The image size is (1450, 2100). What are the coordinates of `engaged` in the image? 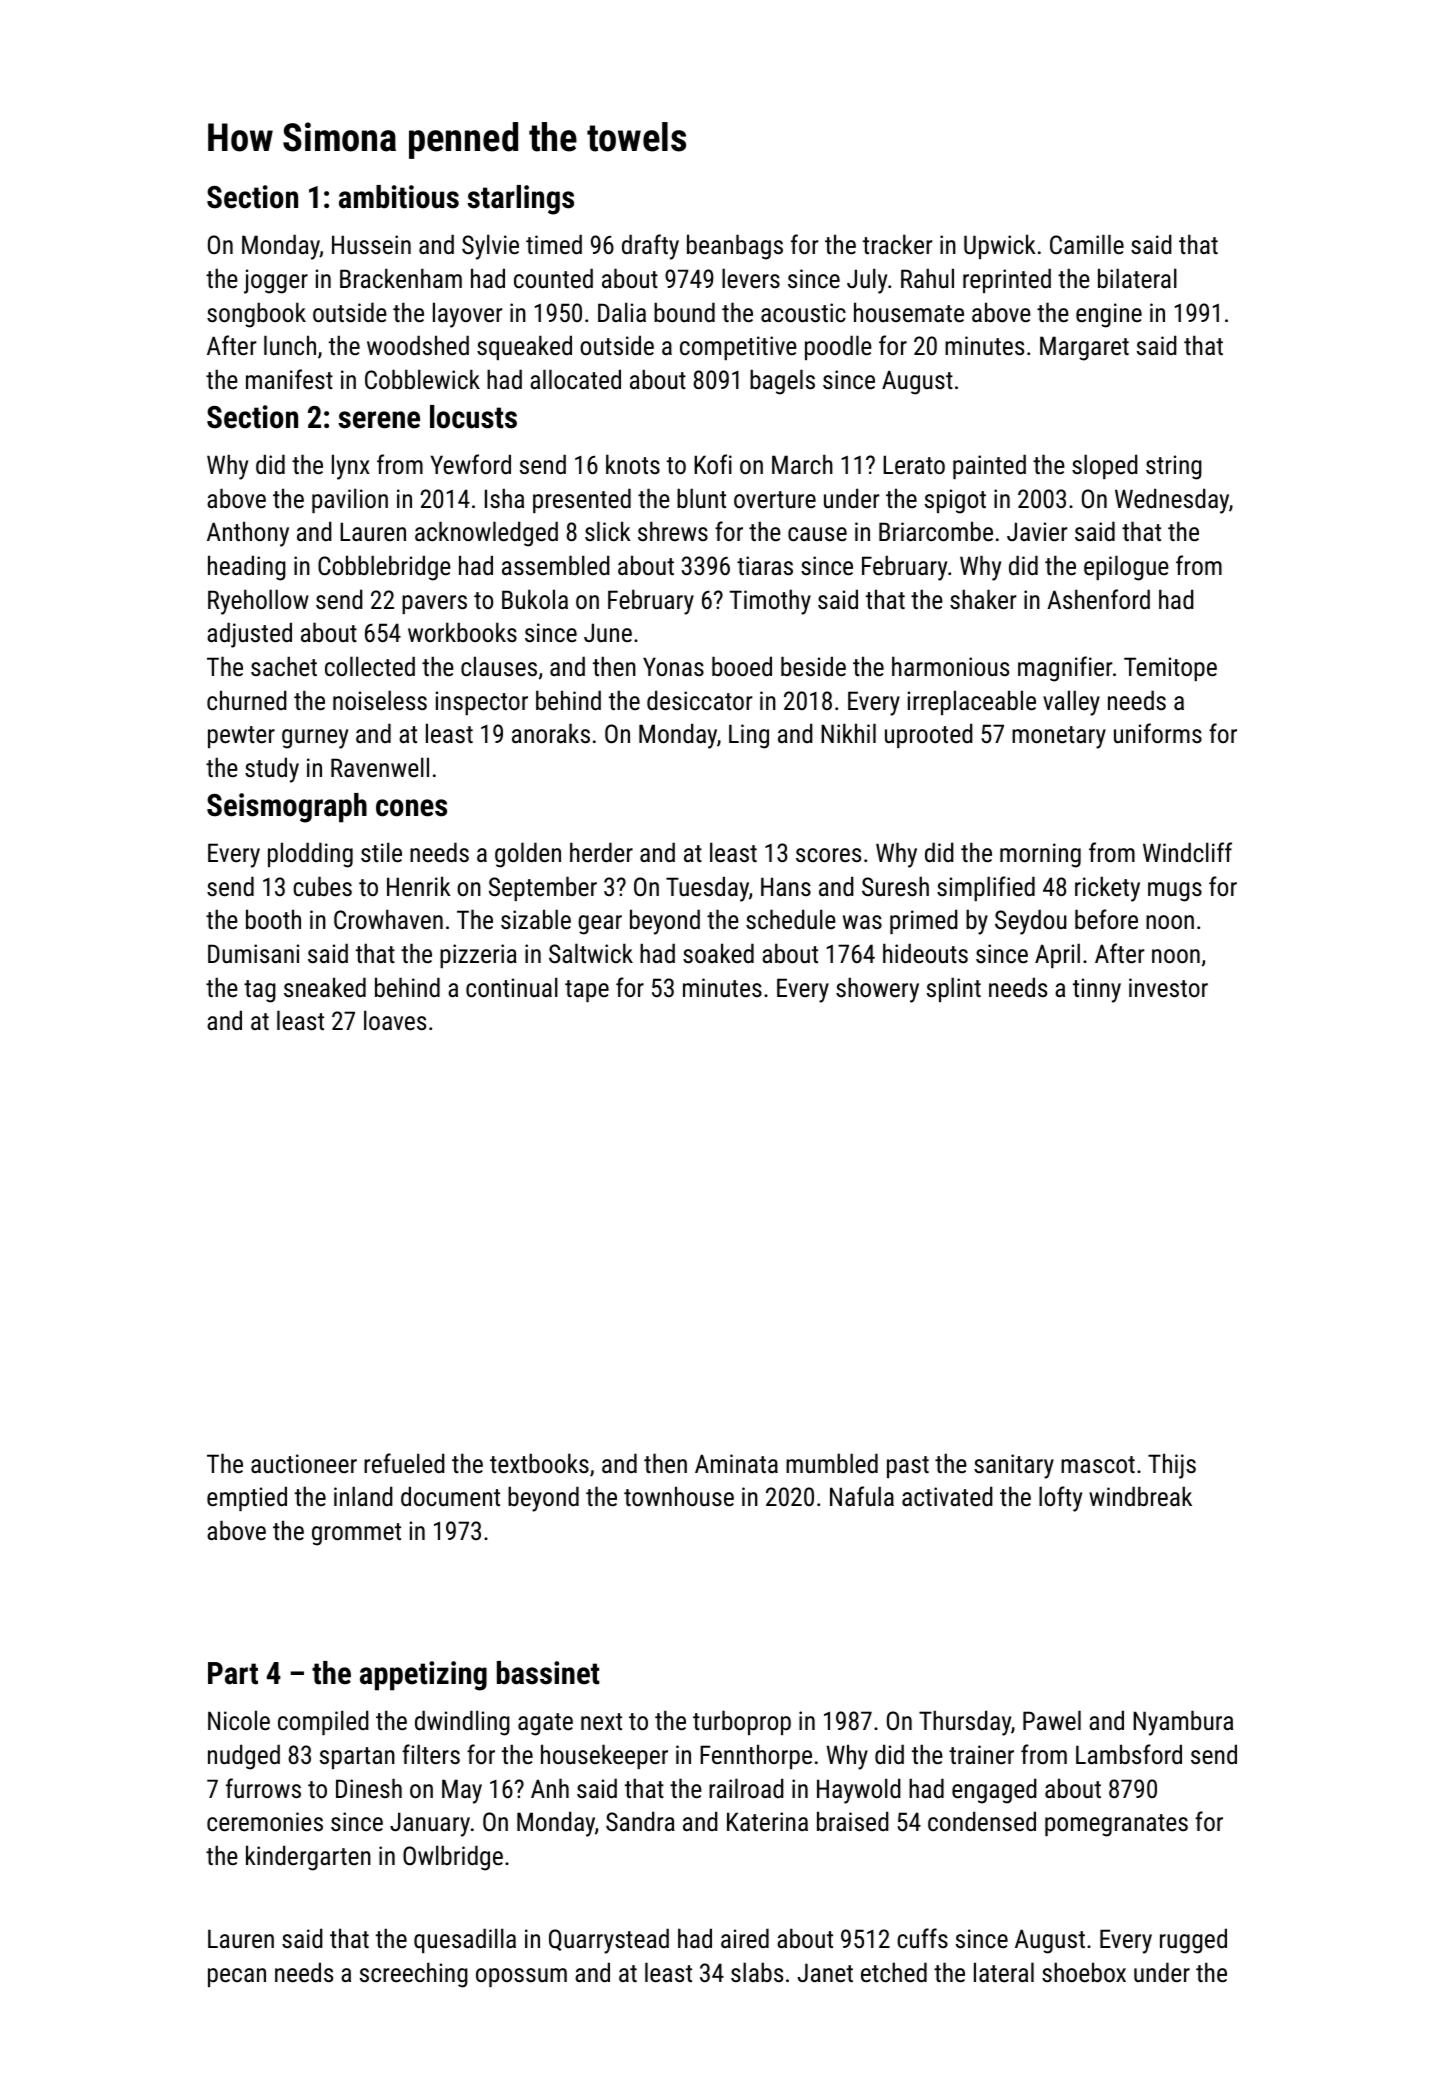 It's located at (994, 1791).
